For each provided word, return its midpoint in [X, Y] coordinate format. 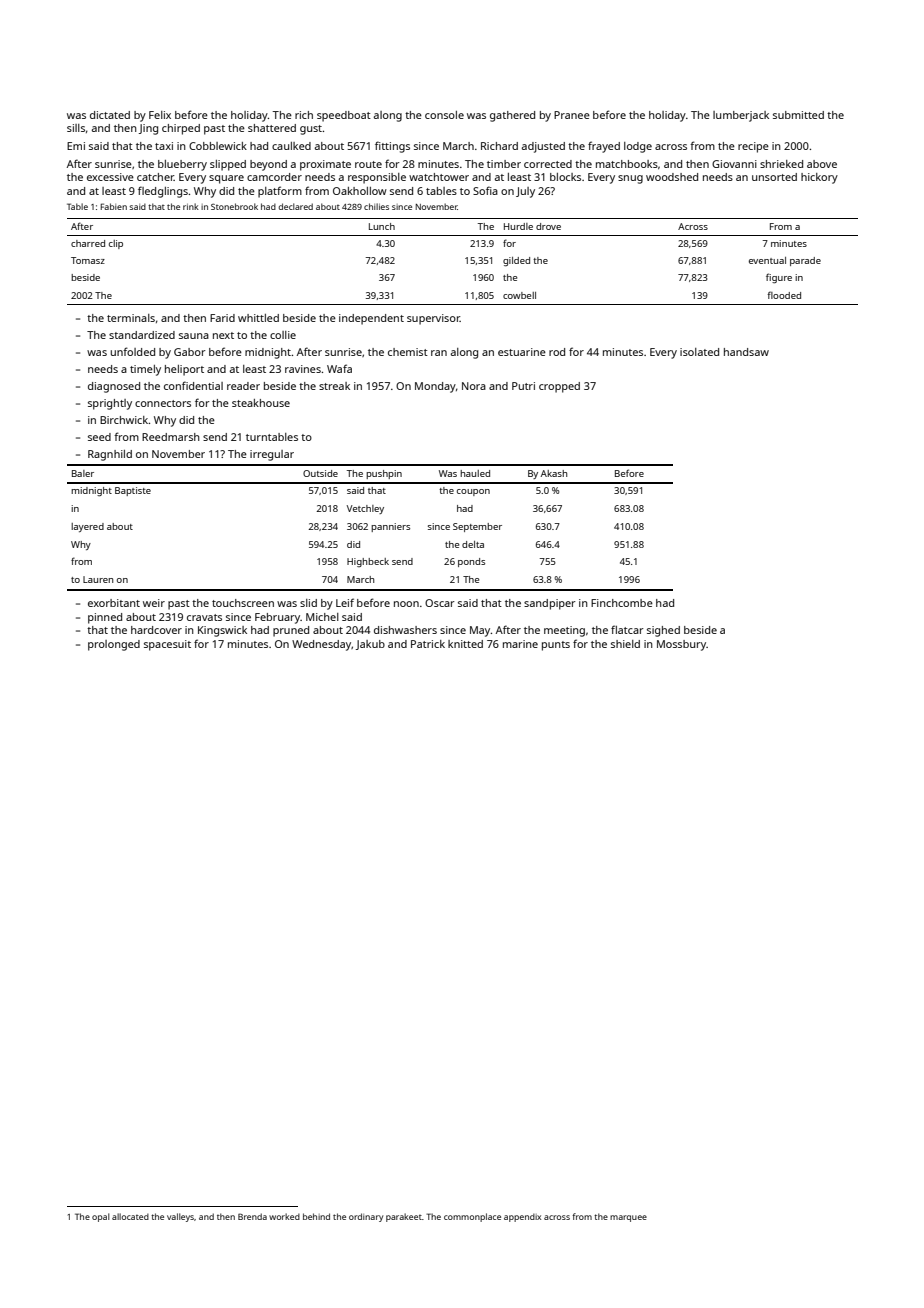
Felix [160, 115]
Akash [554, 473]
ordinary [366, 1217]
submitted [798, 115]
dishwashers [405, 630]
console [444, 115]
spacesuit [167, 645]
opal [101, 1217]
